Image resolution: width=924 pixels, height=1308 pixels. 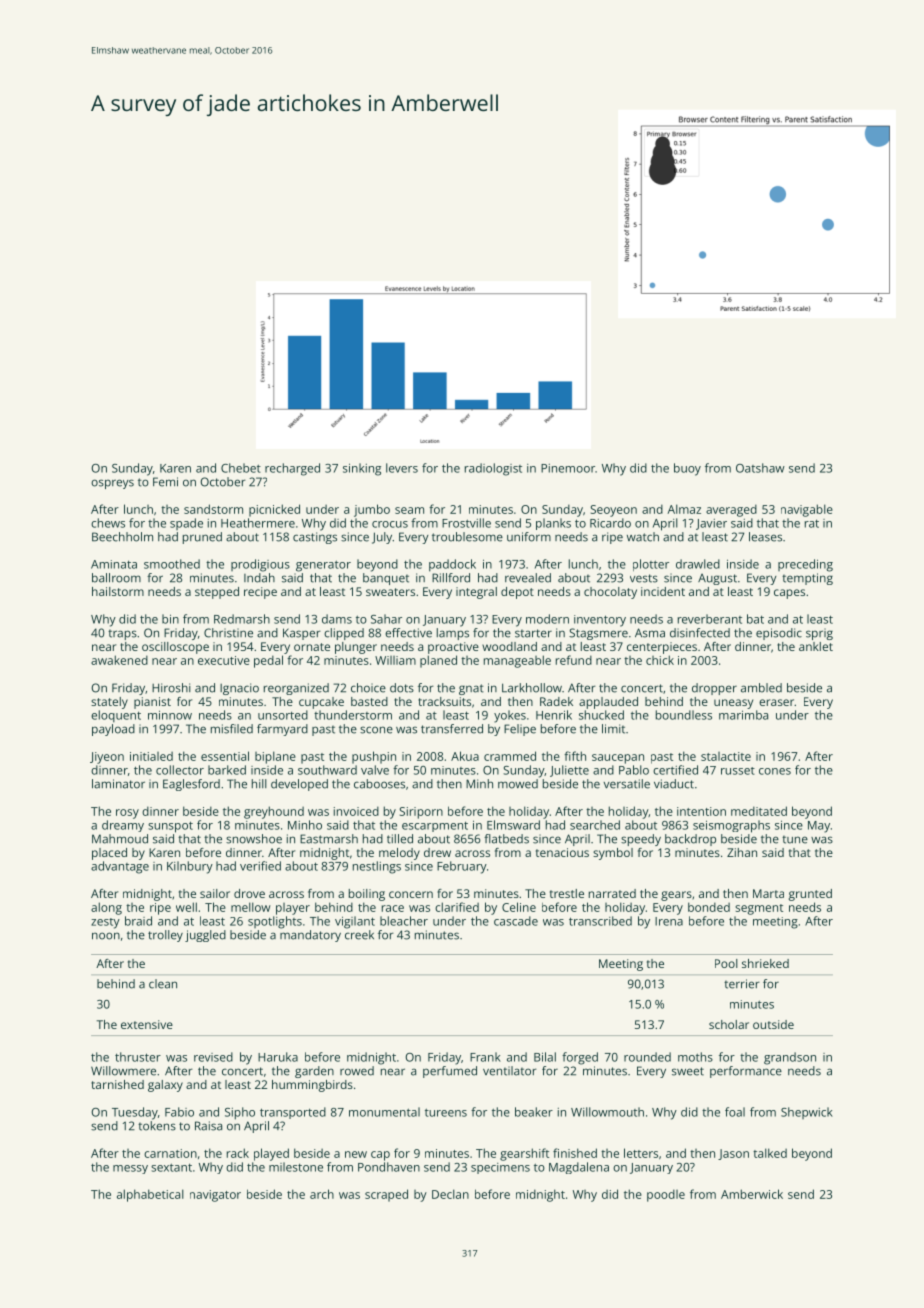 I want to click on clean, so click(x=163, y=984).
